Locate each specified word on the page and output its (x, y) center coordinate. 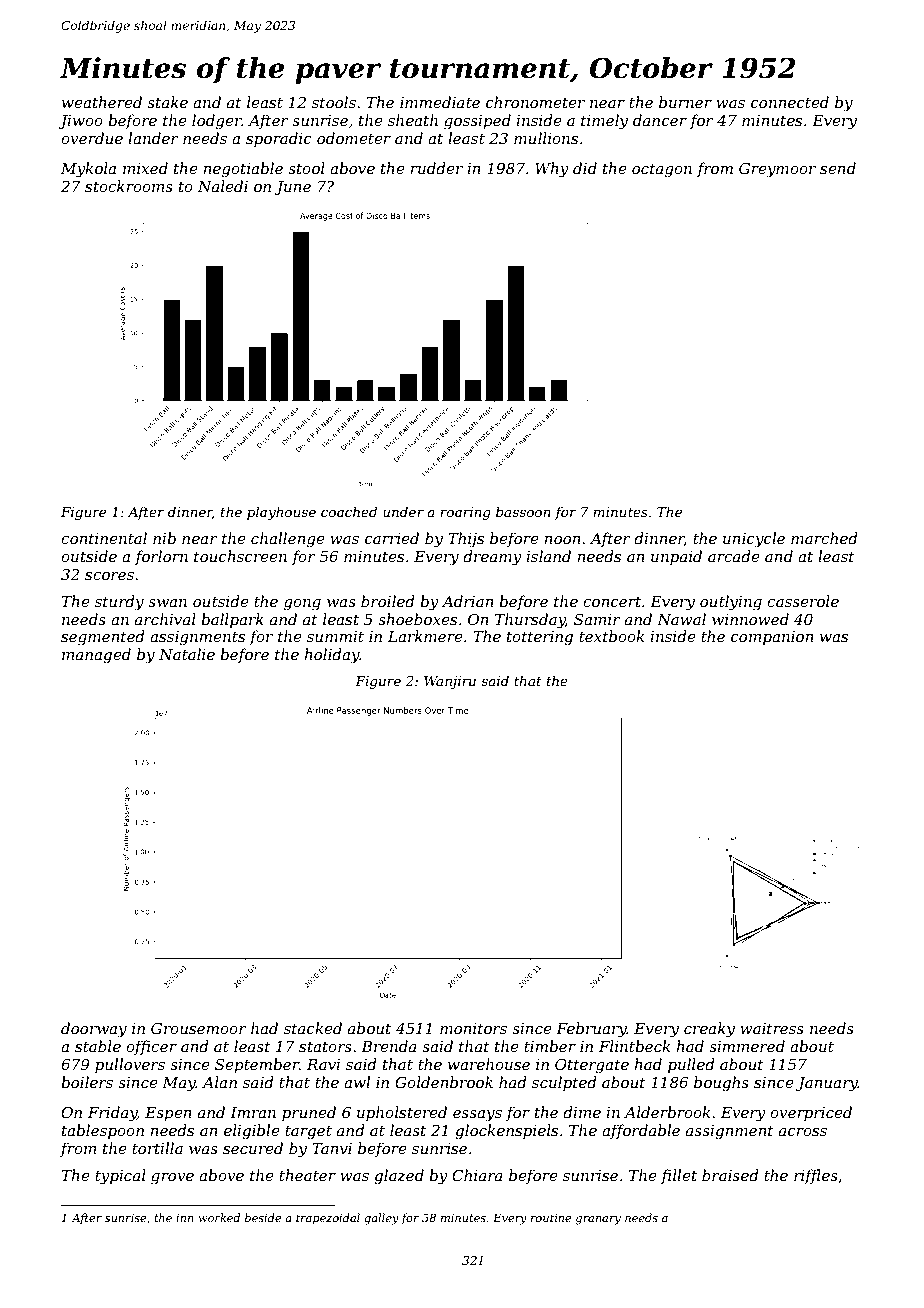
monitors (473, 1028)
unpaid (676, 557)
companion (772, 638)
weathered (102, 102)
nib (164, 538)
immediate (440, 102)
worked (219, 1217)
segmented (103, 638)
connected (790, 102)
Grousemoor (199, 1028)
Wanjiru (450, 682)
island (549, 556)
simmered (747, 1046)
